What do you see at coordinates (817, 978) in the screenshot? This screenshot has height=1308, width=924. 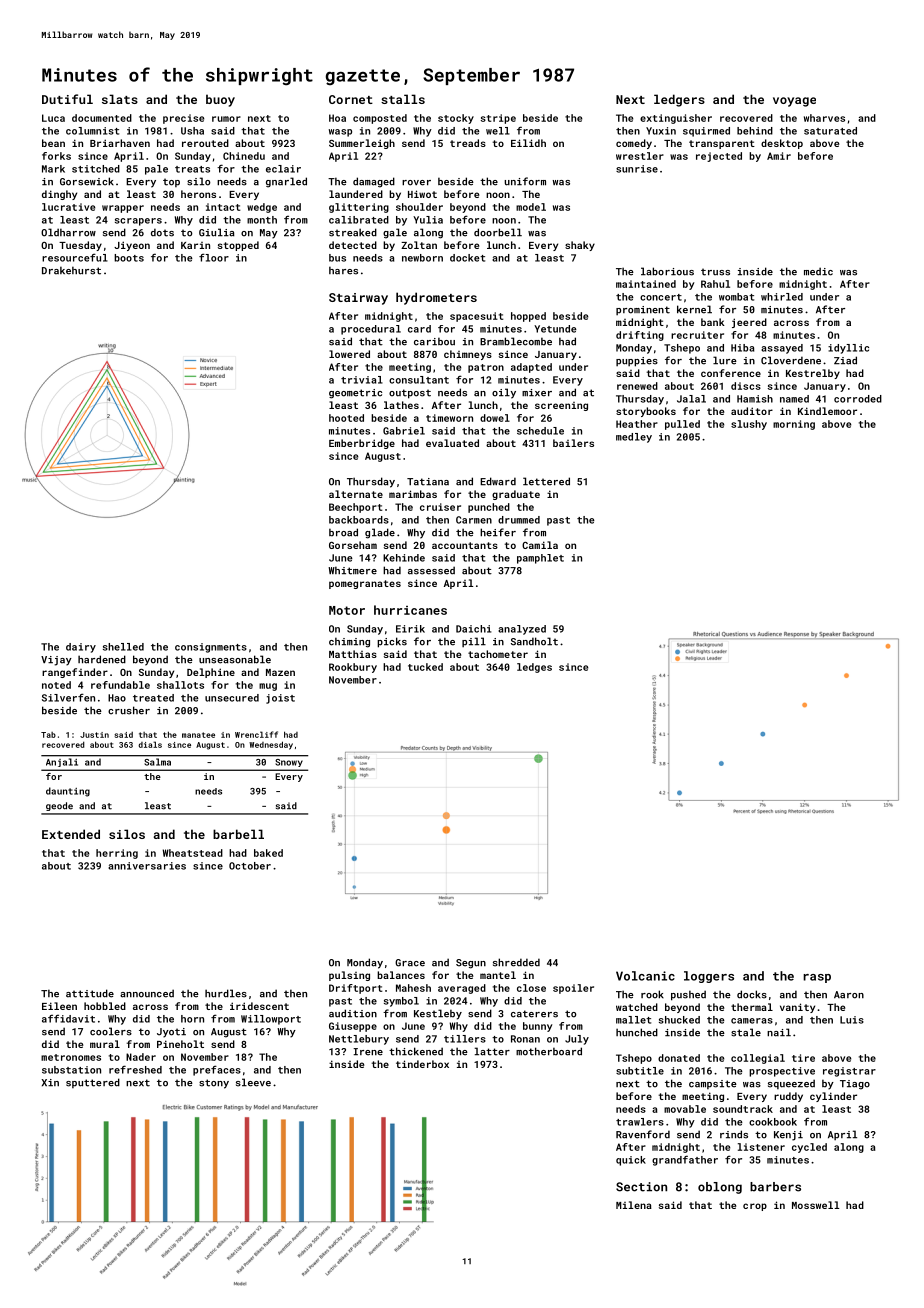 I see `rasp` at bounding box center [817, 978].
